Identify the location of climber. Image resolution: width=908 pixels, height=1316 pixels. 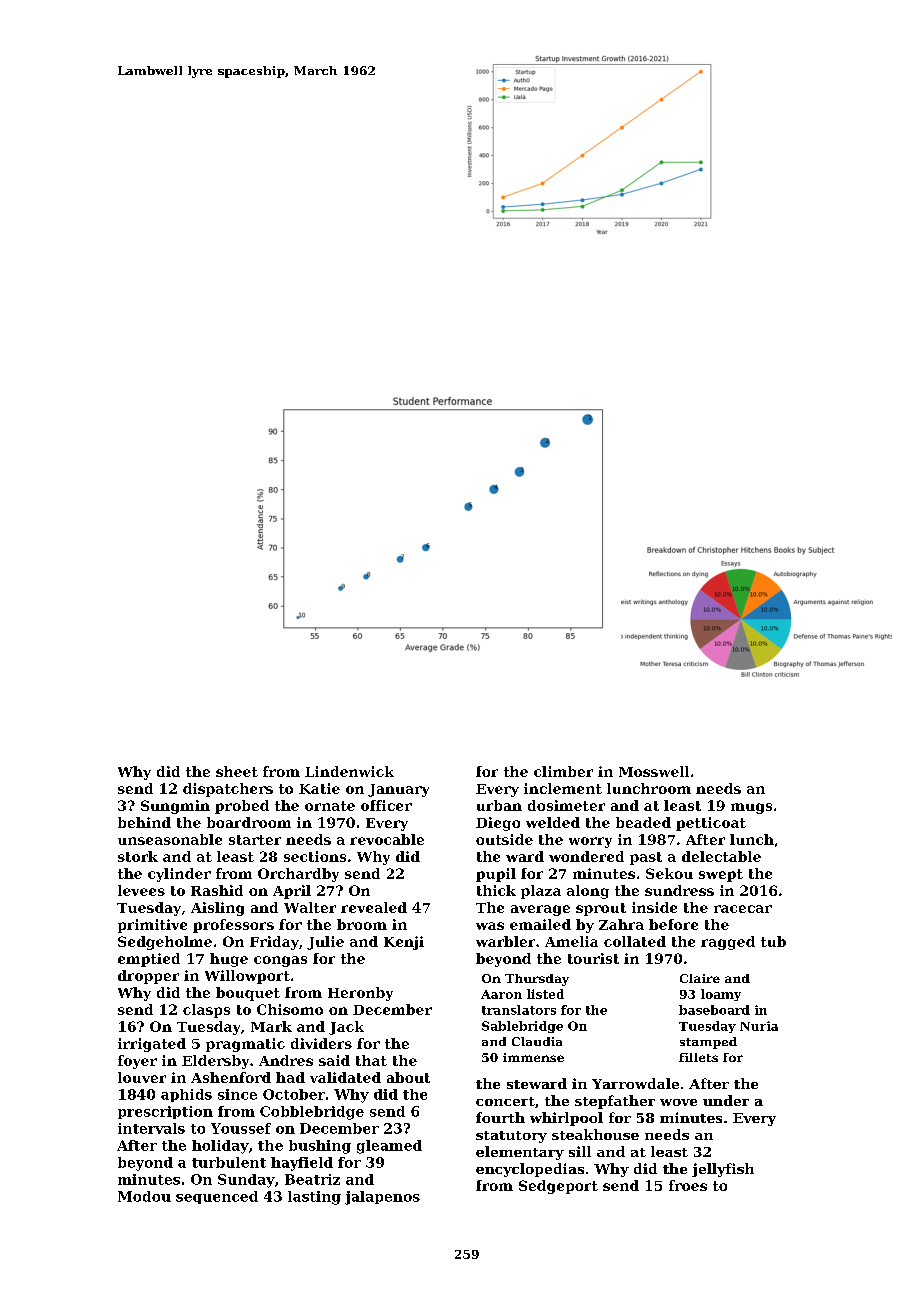
(563, 771).
